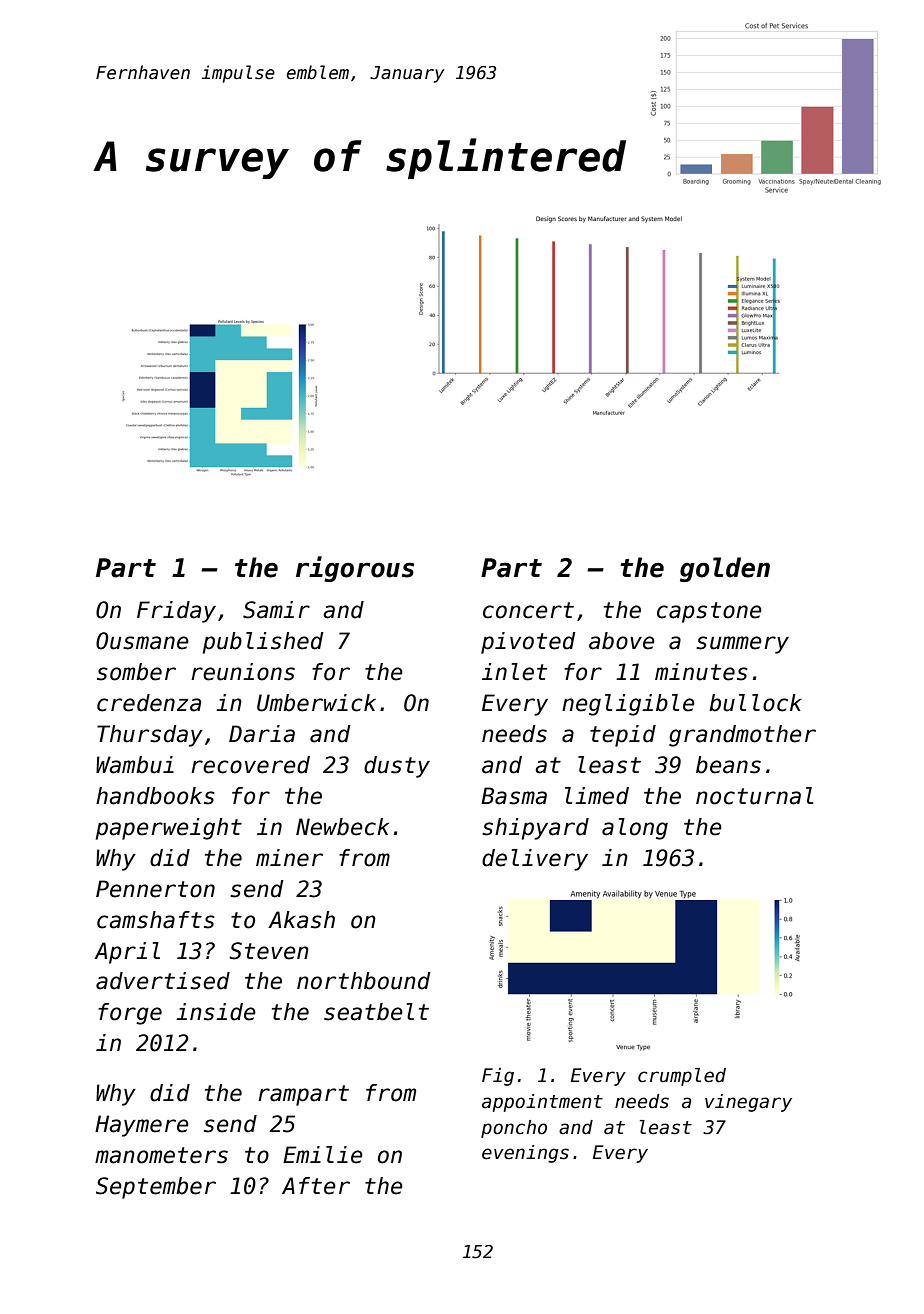 The height and width of the document is (1314, 924). Describe the element at coordinates (514, 672) in the document. I see `inlet` at that location.
